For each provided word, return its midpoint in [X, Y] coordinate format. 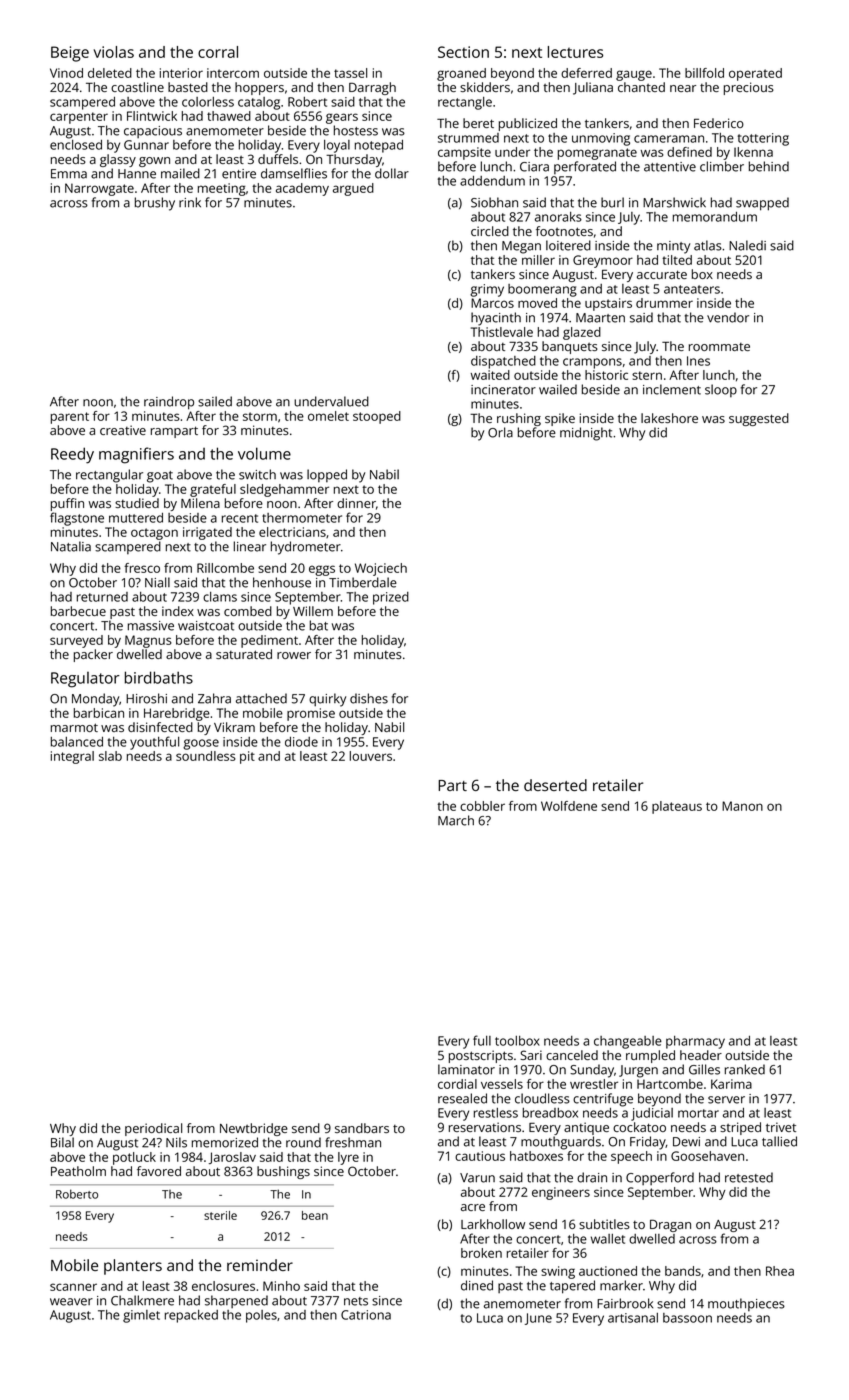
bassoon [687, 1318]
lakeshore [669, 418]
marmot [74, 727]
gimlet [141, 1316]
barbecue [78, 611]
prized [391, 598]
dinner [356, 503]
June [538, 1319]
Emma [69, 174]
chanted [641, 87]
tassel [350, 73]
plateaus [677, 807]
